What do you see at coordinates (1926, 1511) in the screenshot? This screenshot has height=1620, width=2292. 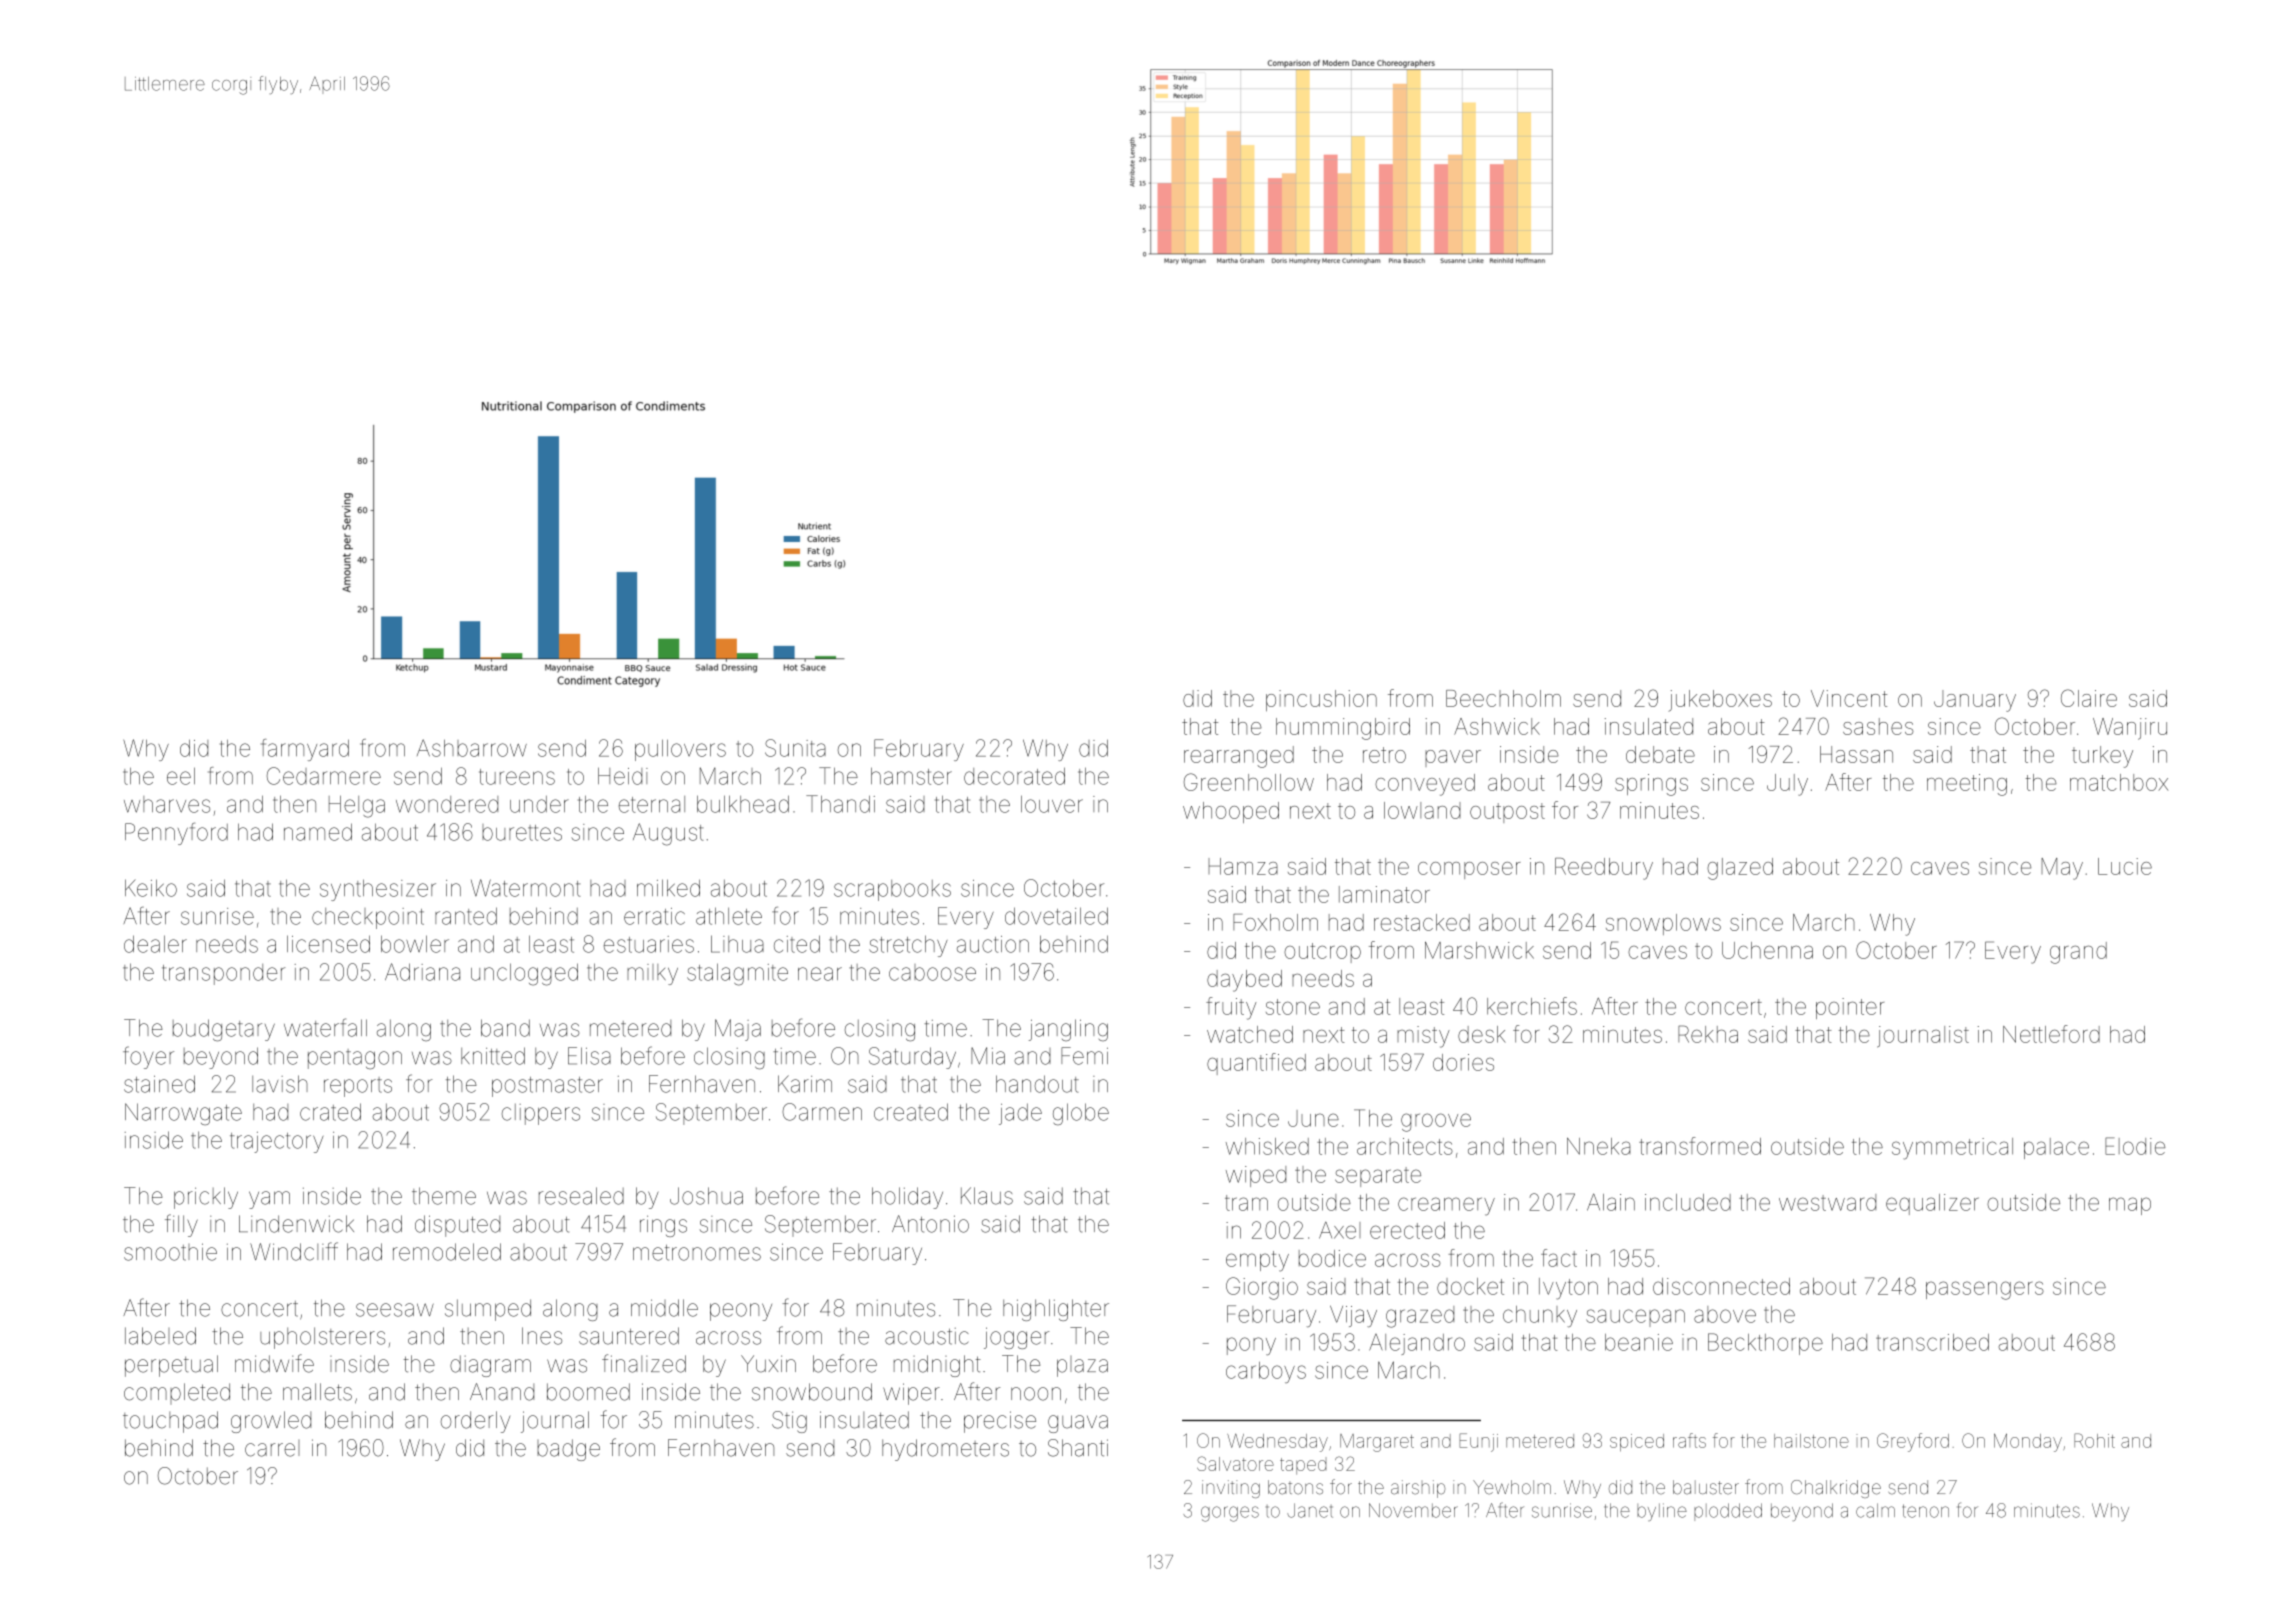 I see `tenon` at bounding box center [1926, 1511].
